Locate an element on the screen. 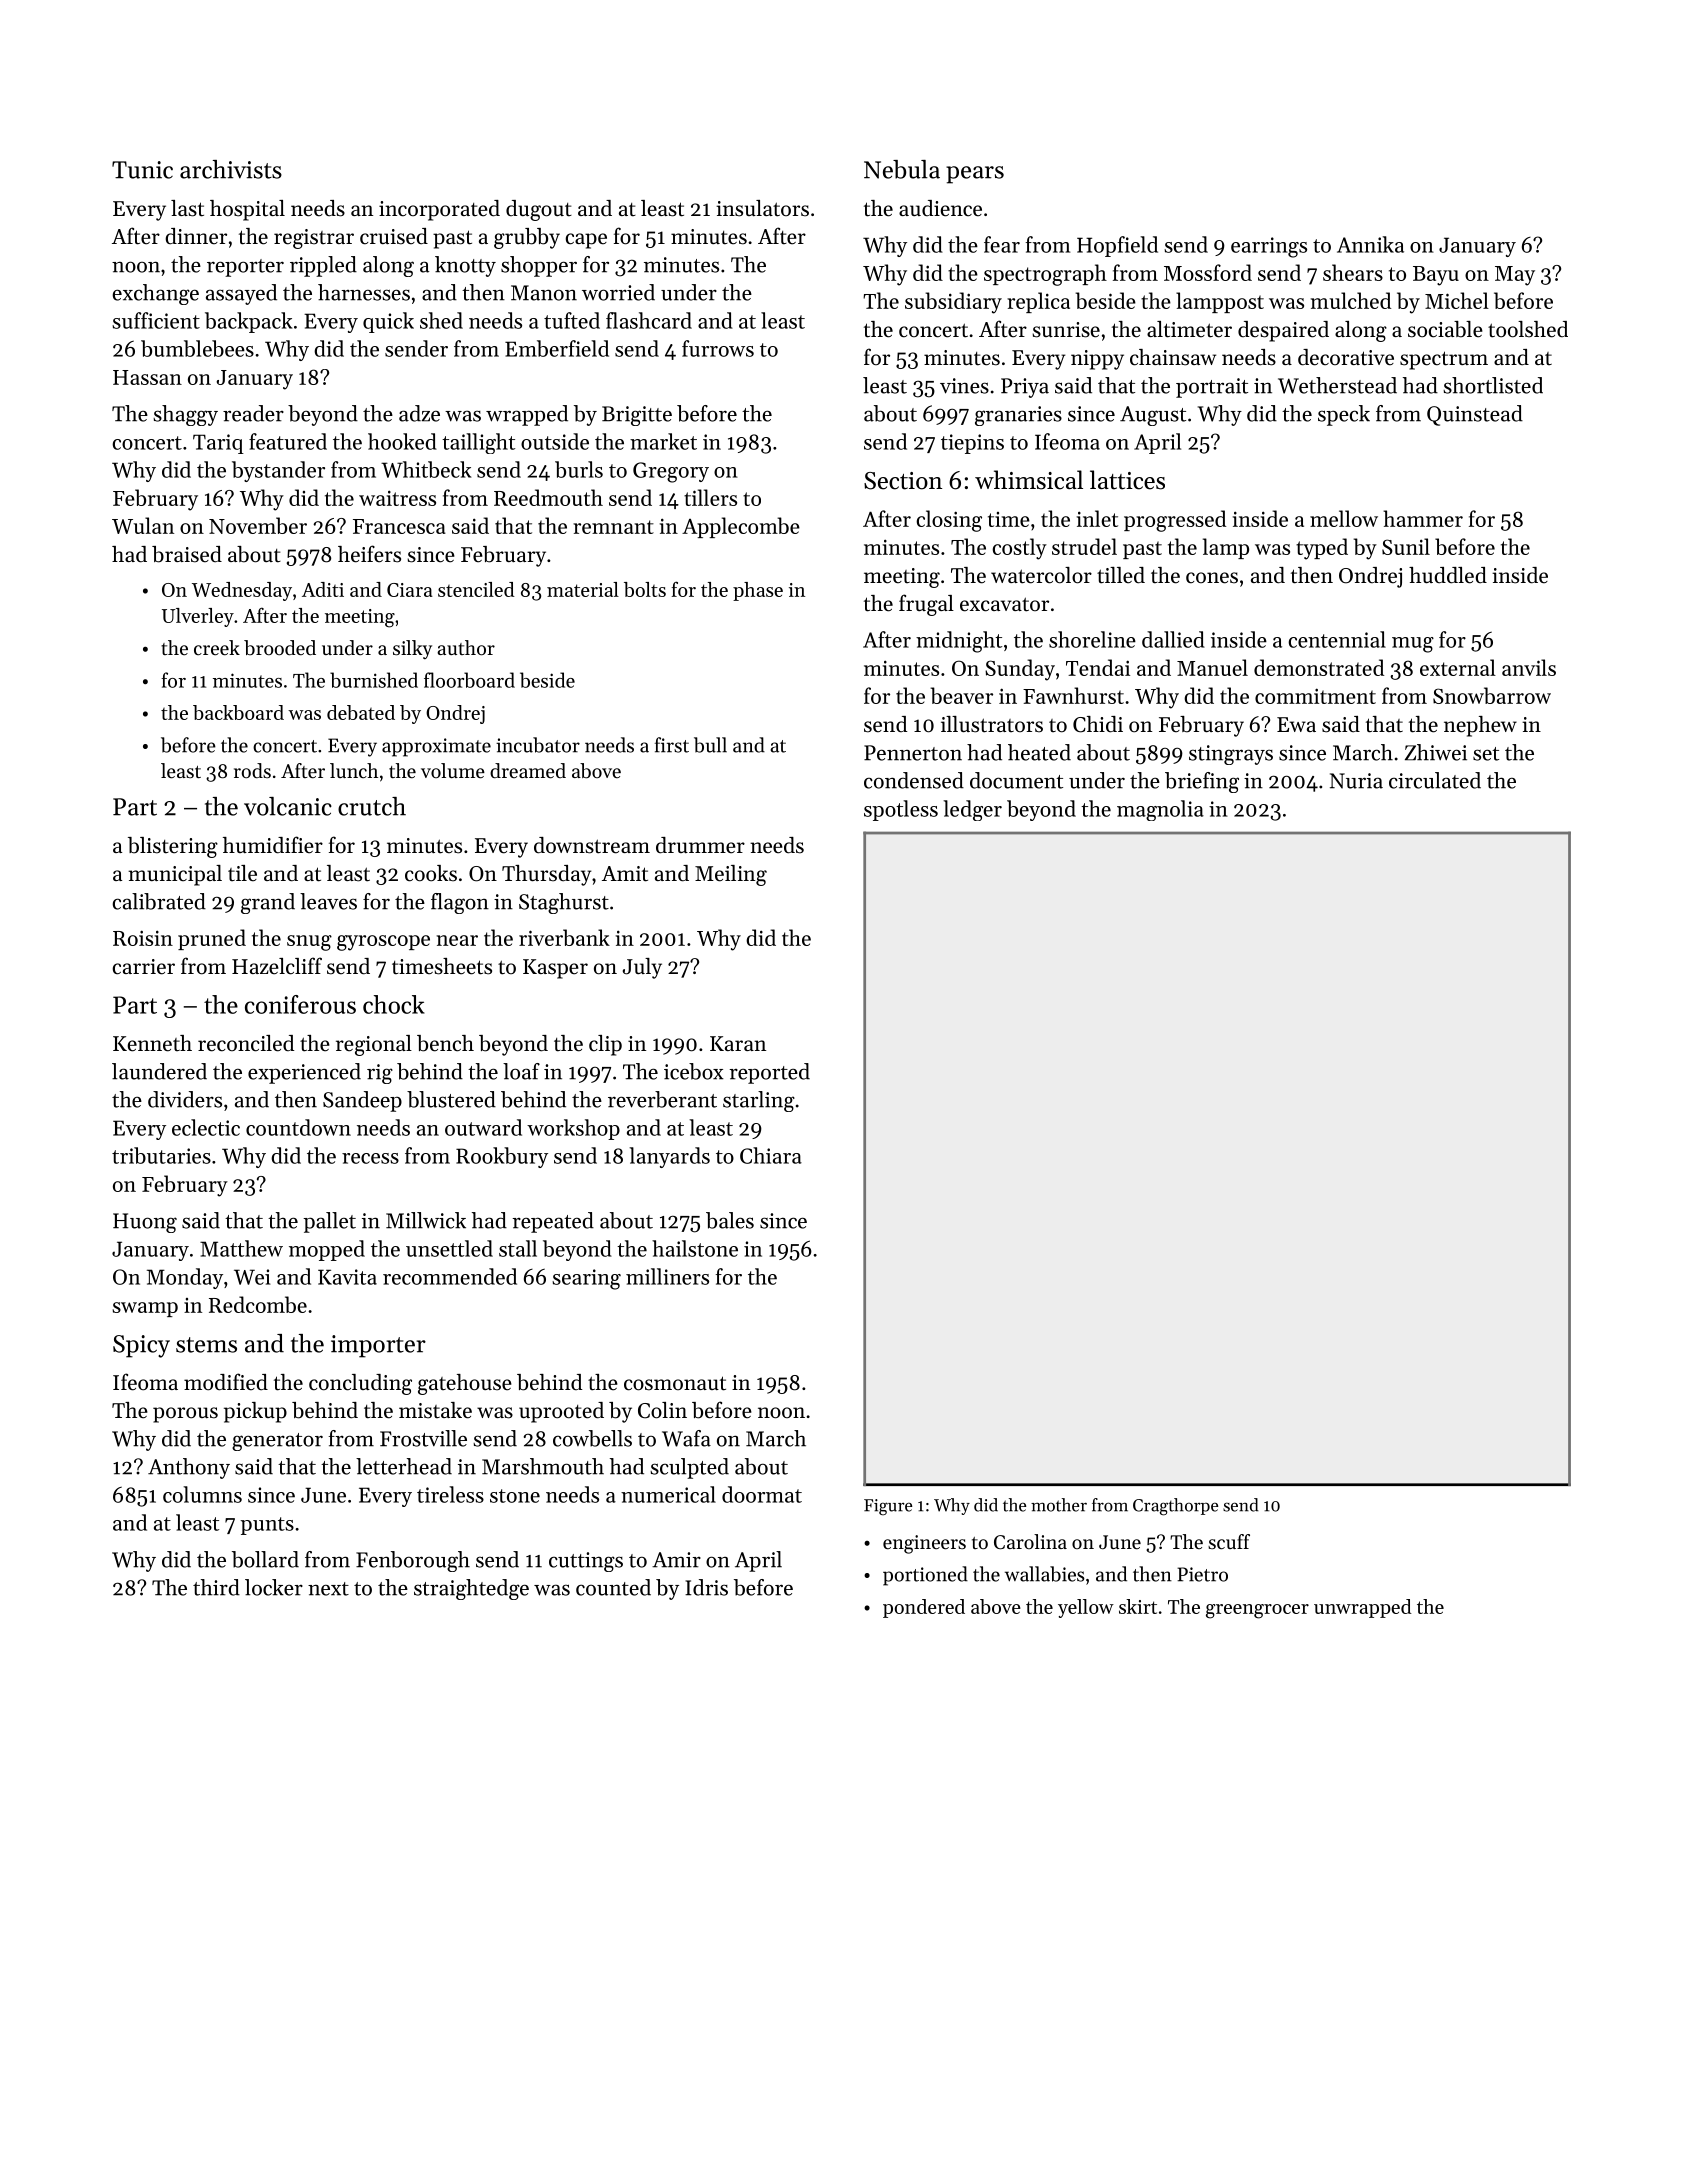 Image resolution: width=1683 pixels, height=2178 pixels. Idris is located at coordinates (706, 1587).
